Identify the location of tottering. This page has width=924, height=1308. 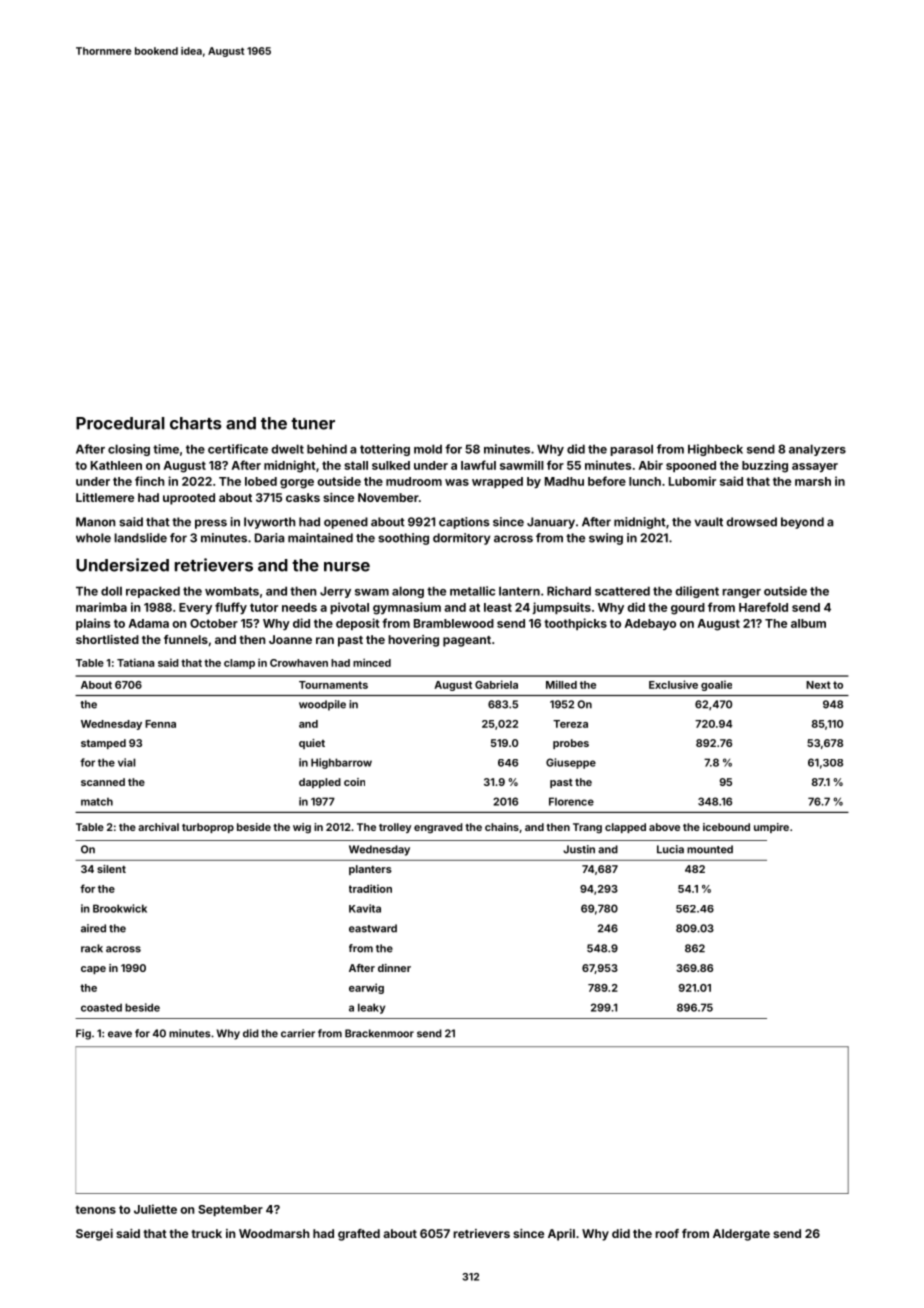
(385, 450).
